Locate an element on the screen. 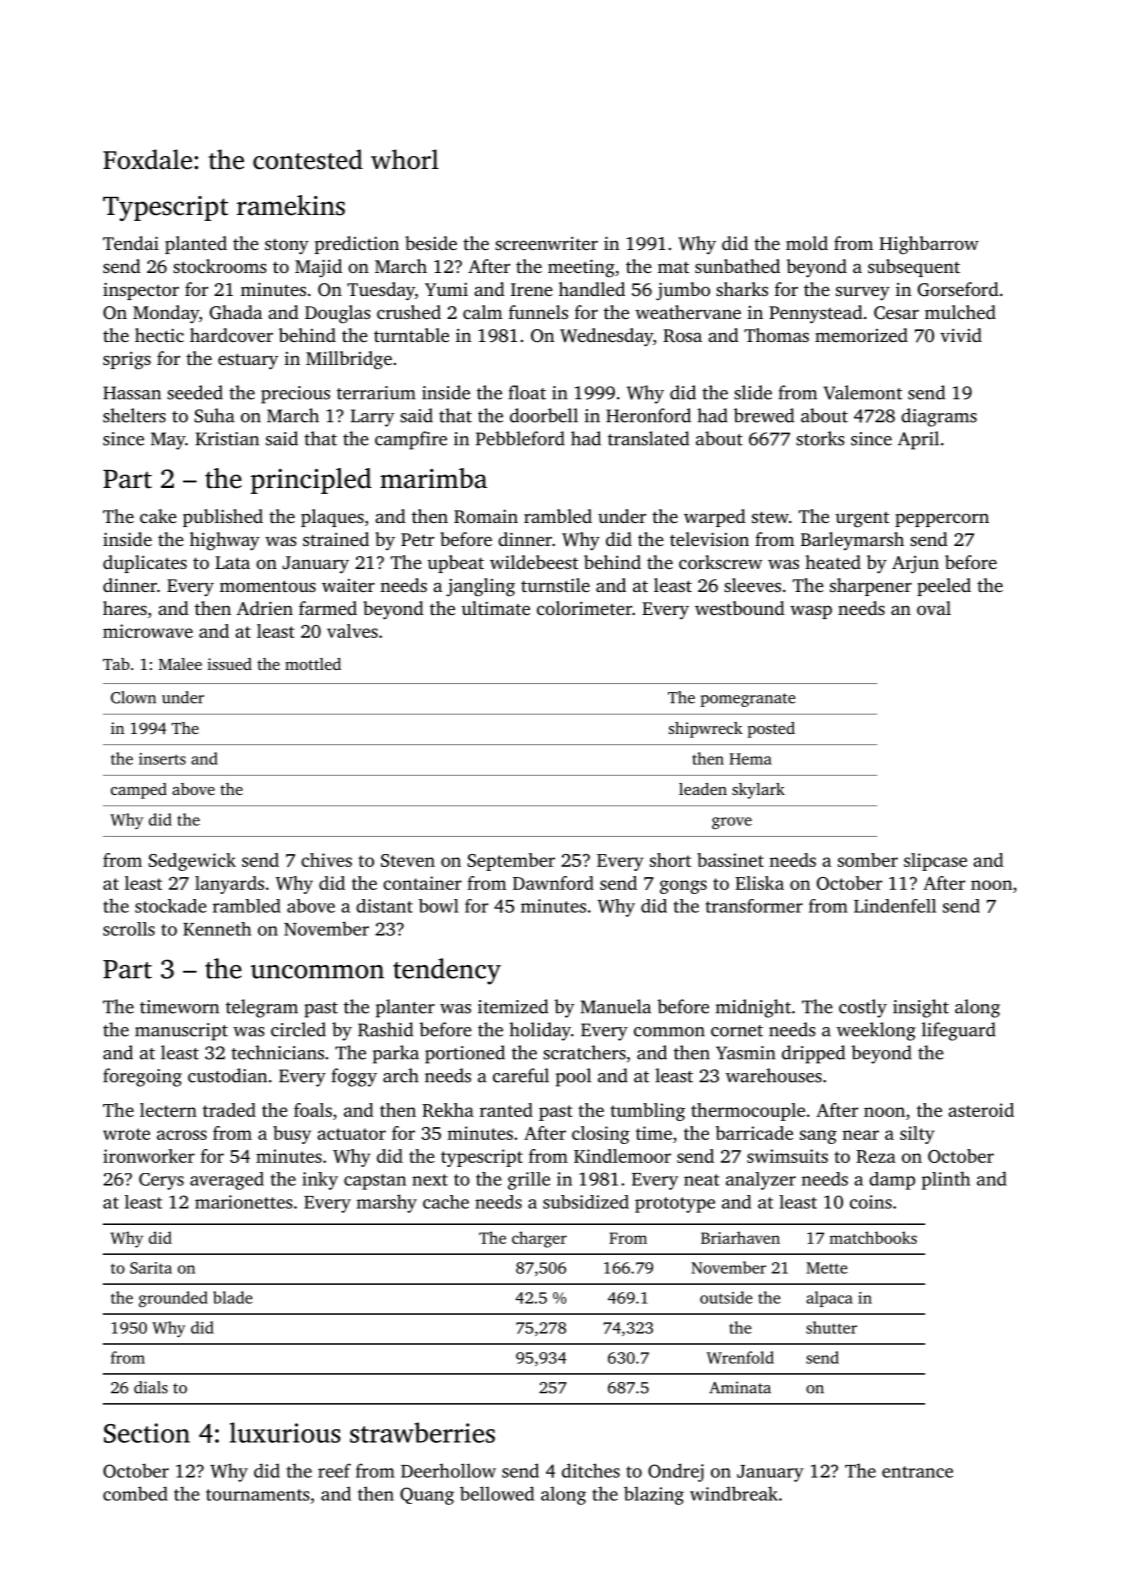  Section is located at coordinates (147, 1433).
